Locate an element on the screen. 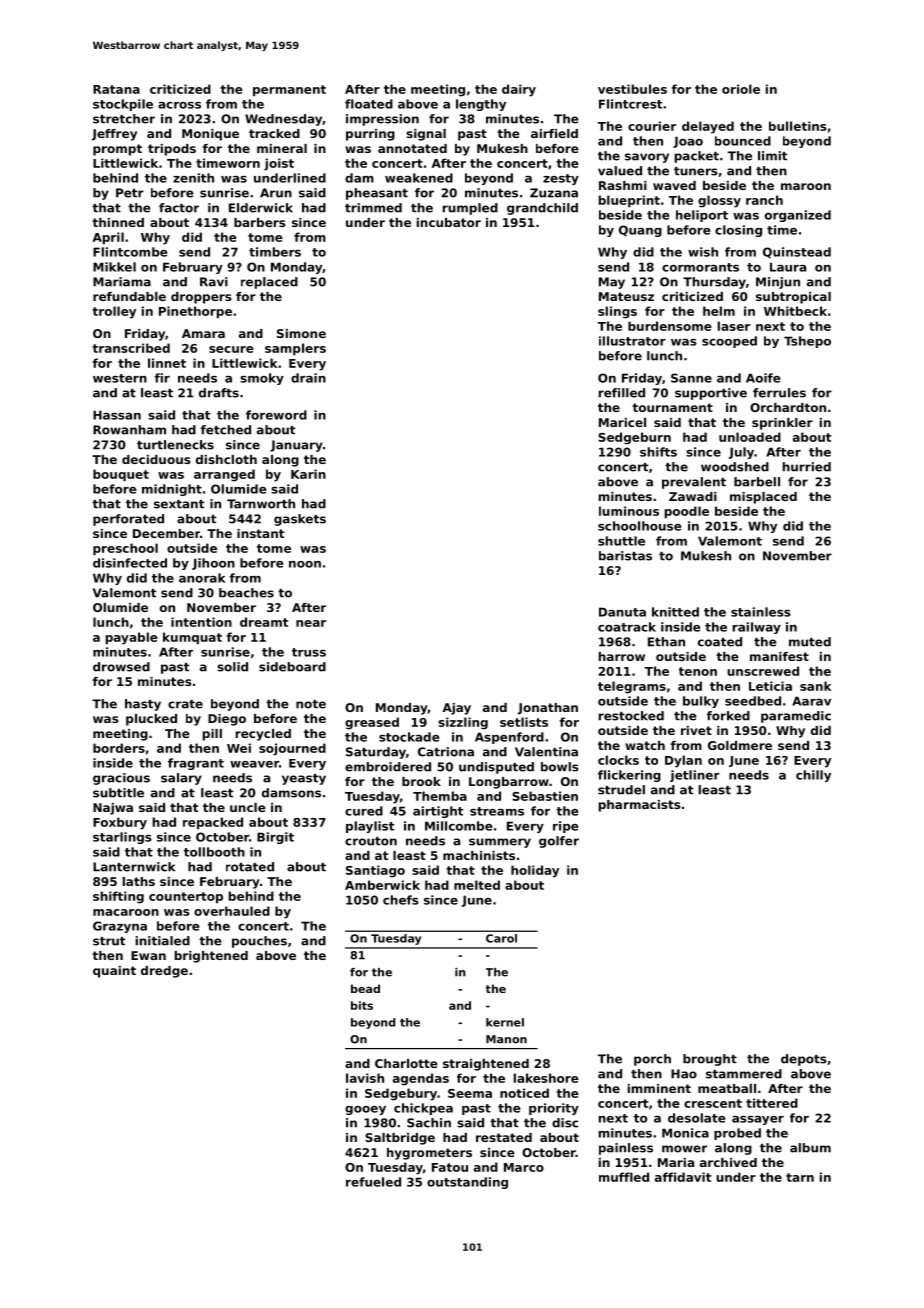  depots is located at coordinates (804, 1060).
